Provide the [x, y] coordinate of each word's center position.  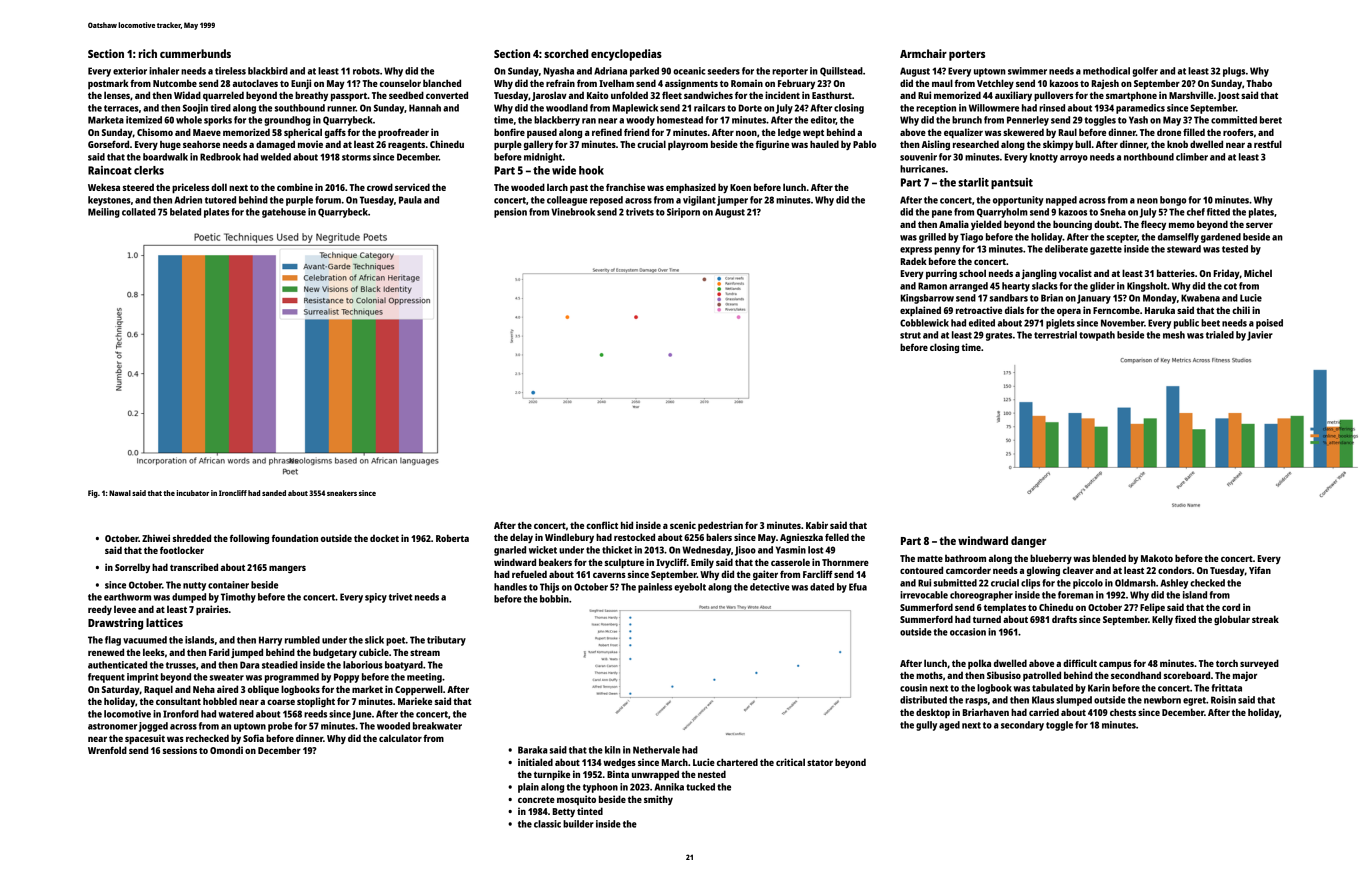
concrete [536, 799]
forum [328, 200]
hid [627, 525]
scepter [1122, 238]
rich [148, 53]
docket [384, 538]
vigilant [699, 201]
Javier [1260, 336]
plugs [1234, 72]
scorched [566, 53]
